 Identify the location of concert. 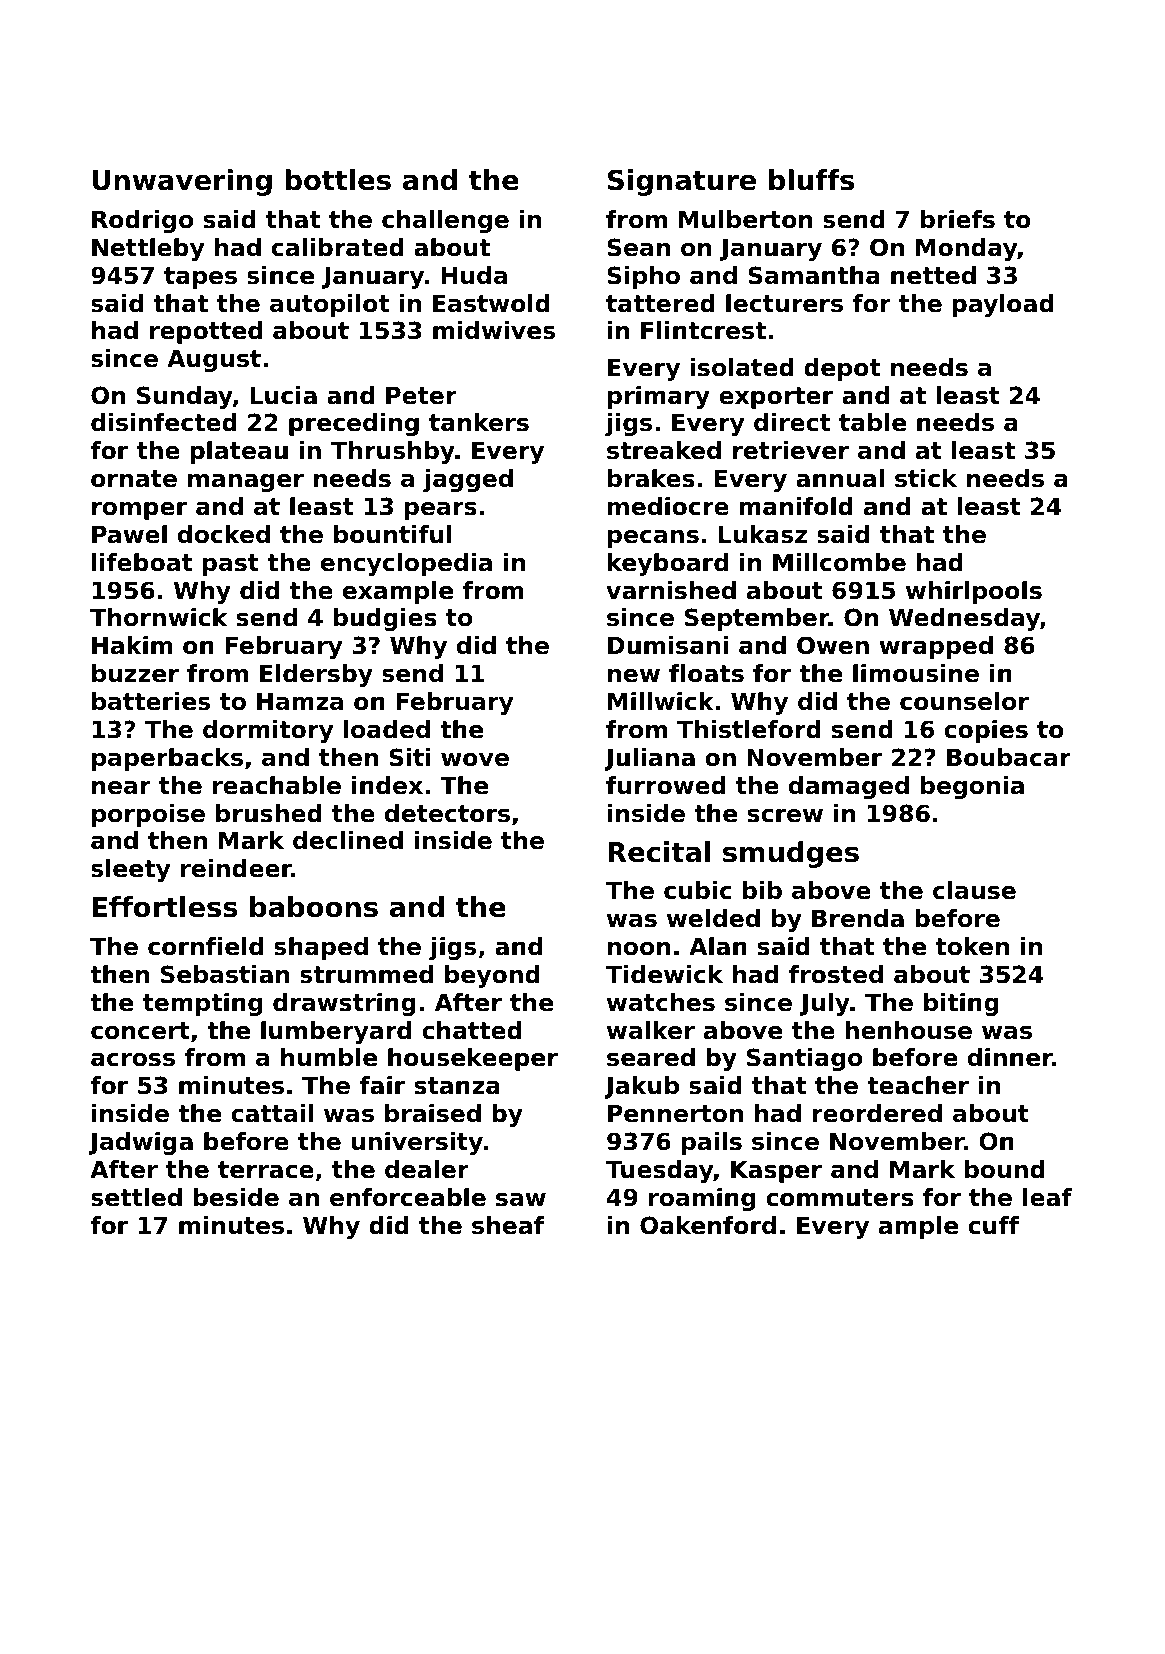
(140, 1031).
